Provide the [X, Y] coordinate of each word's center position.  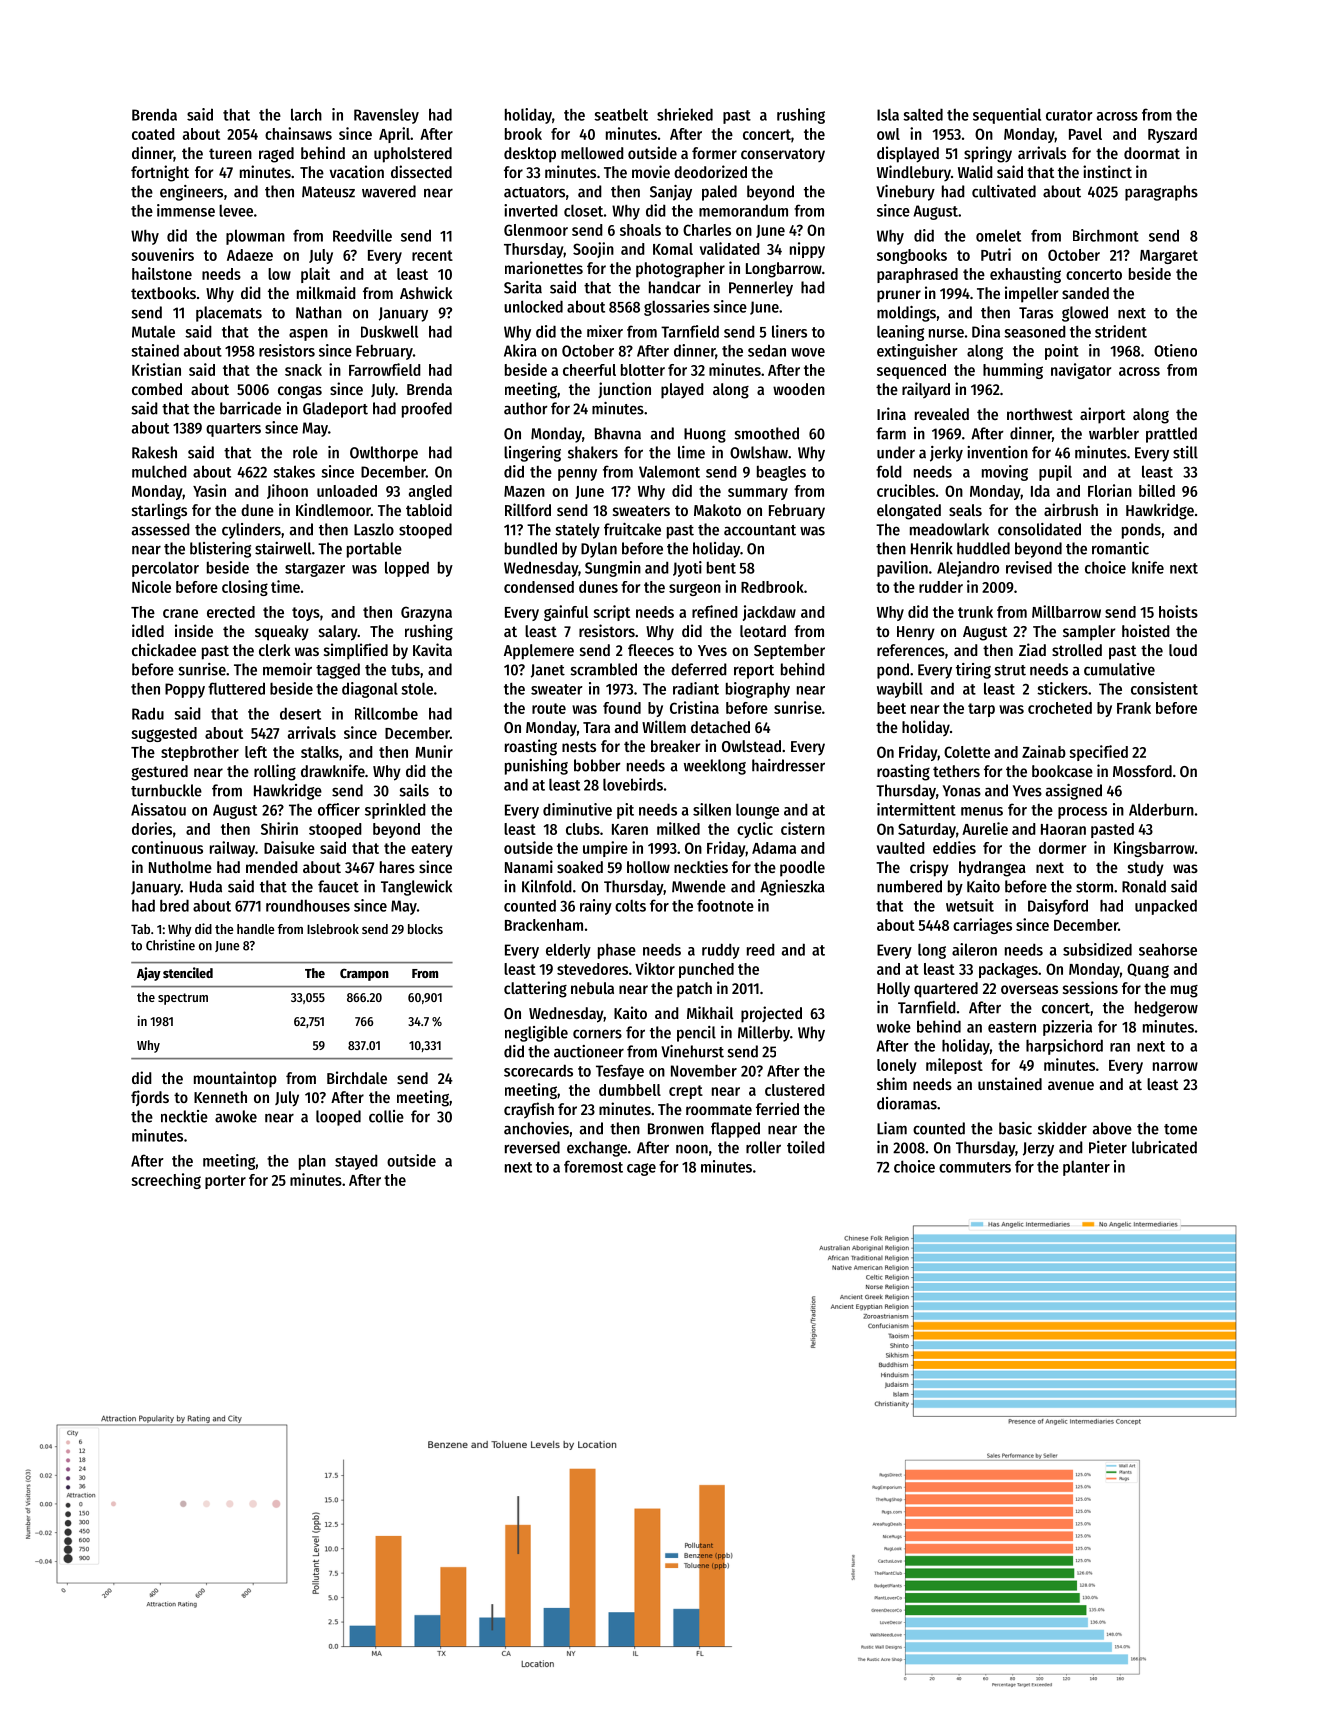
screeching [166, 1181]
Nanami [529, 866]
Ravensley [386, 116]
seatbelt [621, 114]
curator [1069, 115]
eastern [1012, 1027]
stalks [320, 752]
